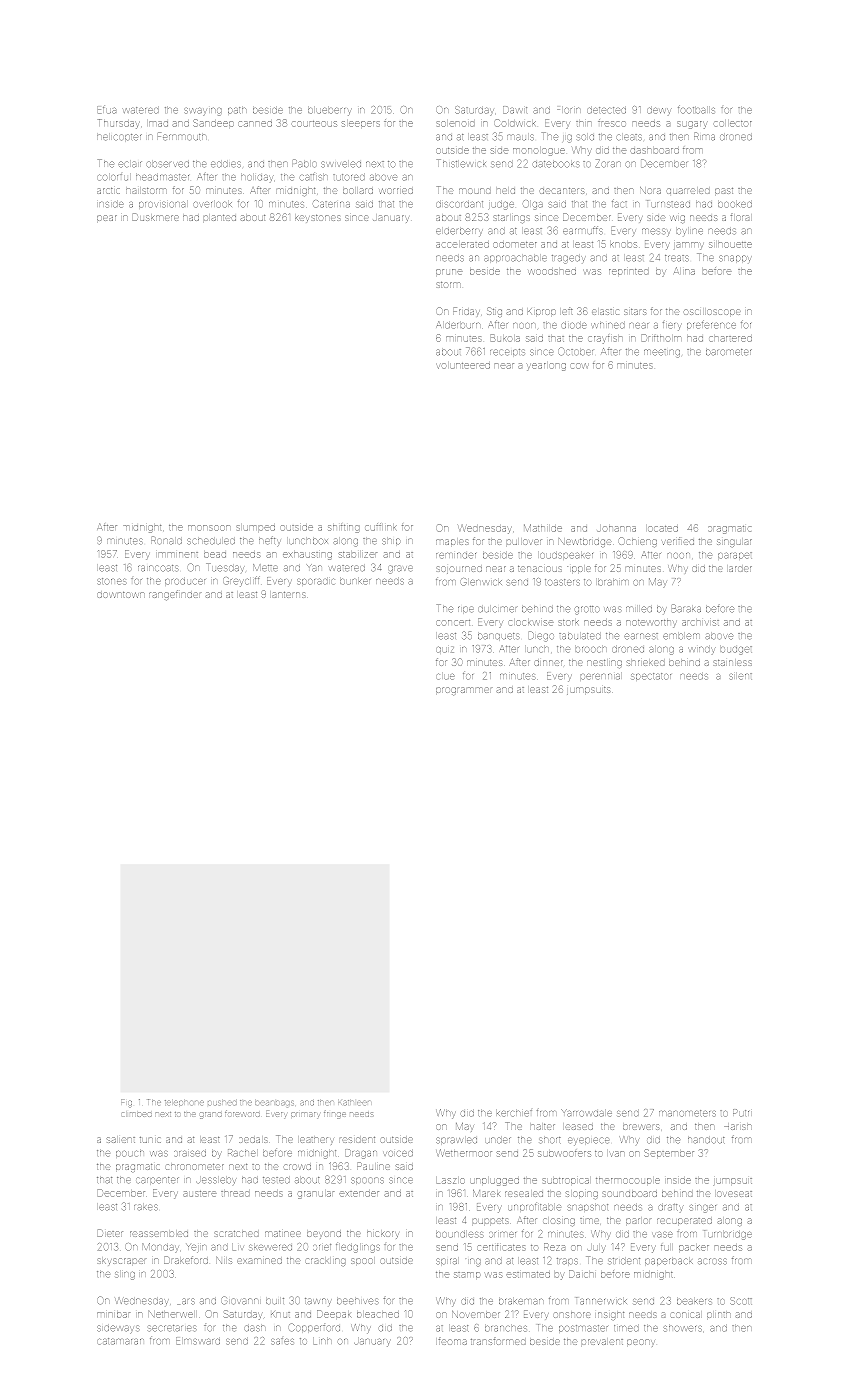 The width and height of the screenshot is (849, 1400). What do you see at coordinates (334, 1314) in the screenshot?
I see `Deepak` at bounding box center [334, 1314].
